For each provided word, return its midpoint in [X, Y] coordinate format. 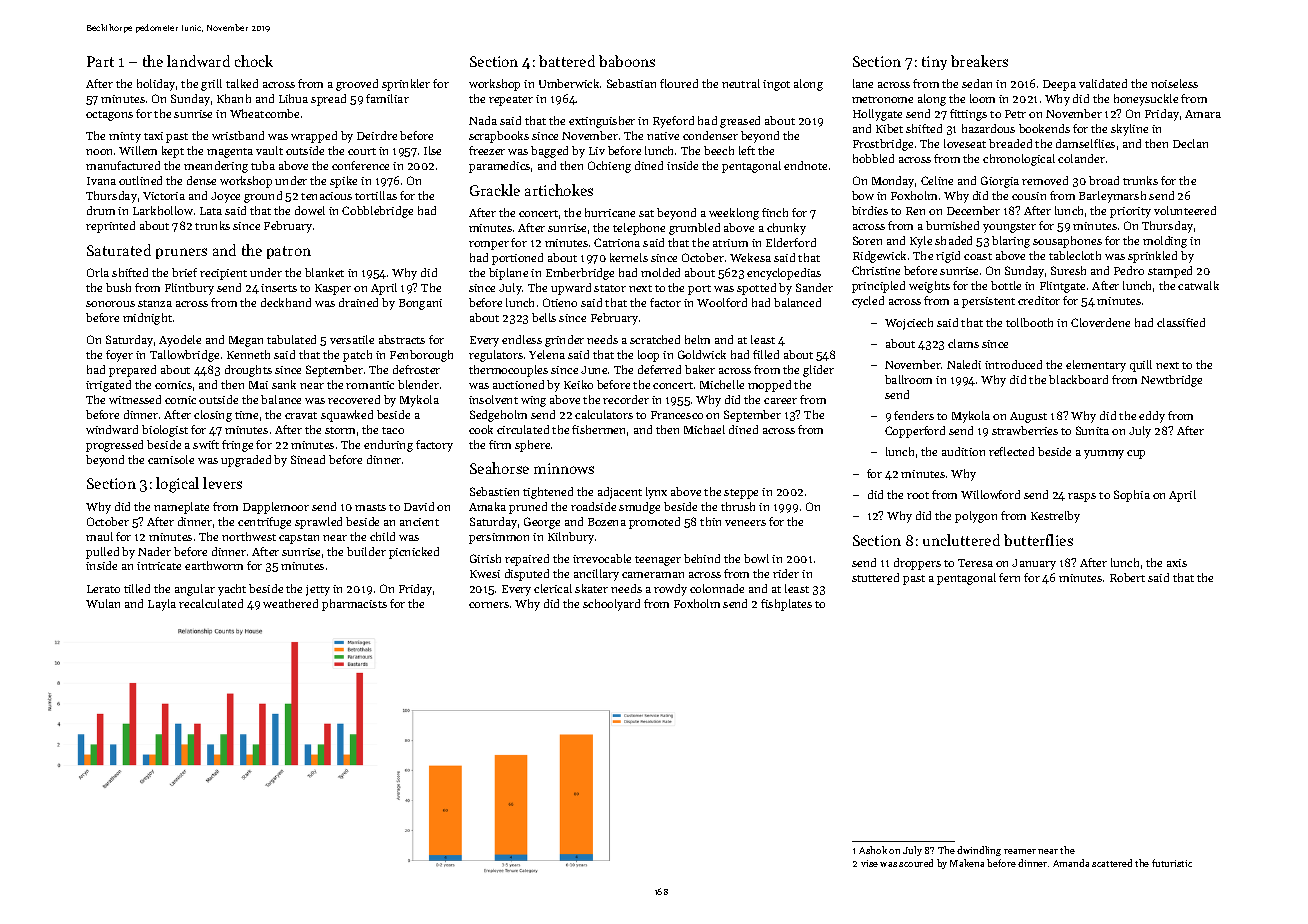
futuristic [1172, 863]
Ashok [873, 850]
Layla [162, 605]
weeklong [734, 214]
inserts [279, 288]
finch [775, 212]
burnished [952, 225]
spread [328, 100]
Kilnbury [571, 538]
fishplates [786, 605]
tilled [137, 588]
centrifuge [264, 523]
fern [1009, 577]
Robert [1127, 577]
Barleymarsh [1112, 197]
